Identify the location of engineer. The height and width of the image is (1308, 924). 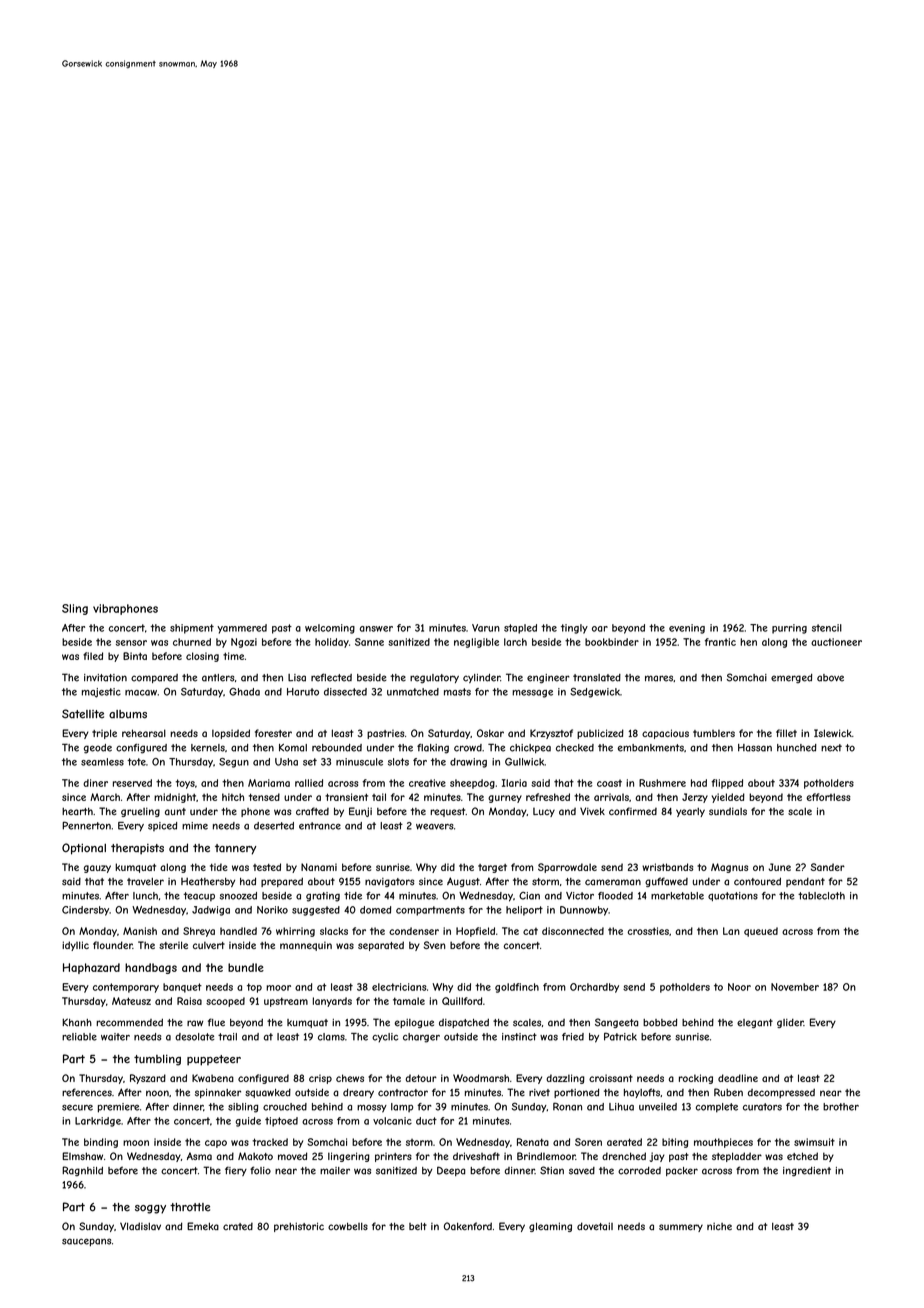
(548, 679).
